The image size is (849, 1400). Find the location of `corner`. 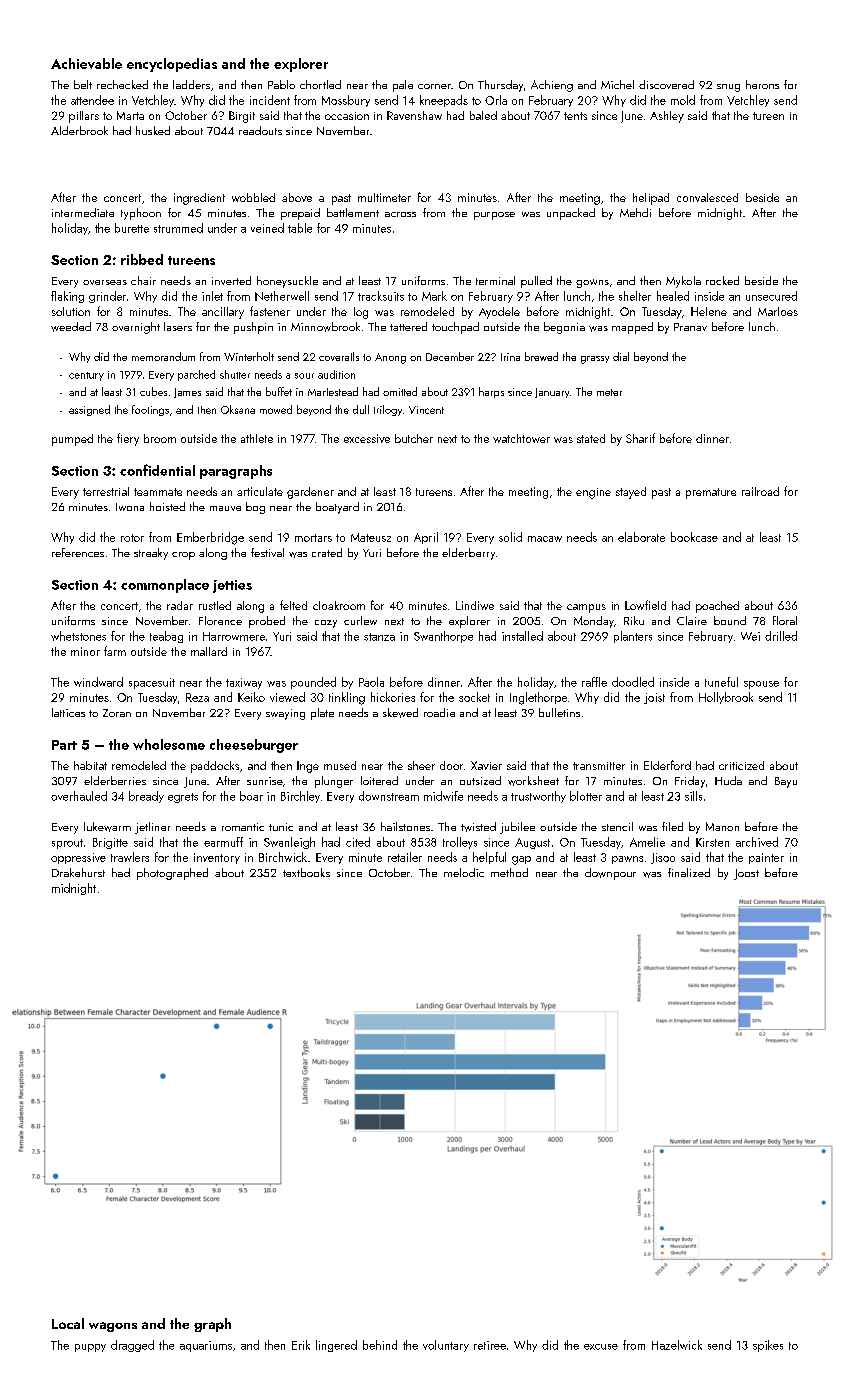

corner is located at coordinates (434, 86).
